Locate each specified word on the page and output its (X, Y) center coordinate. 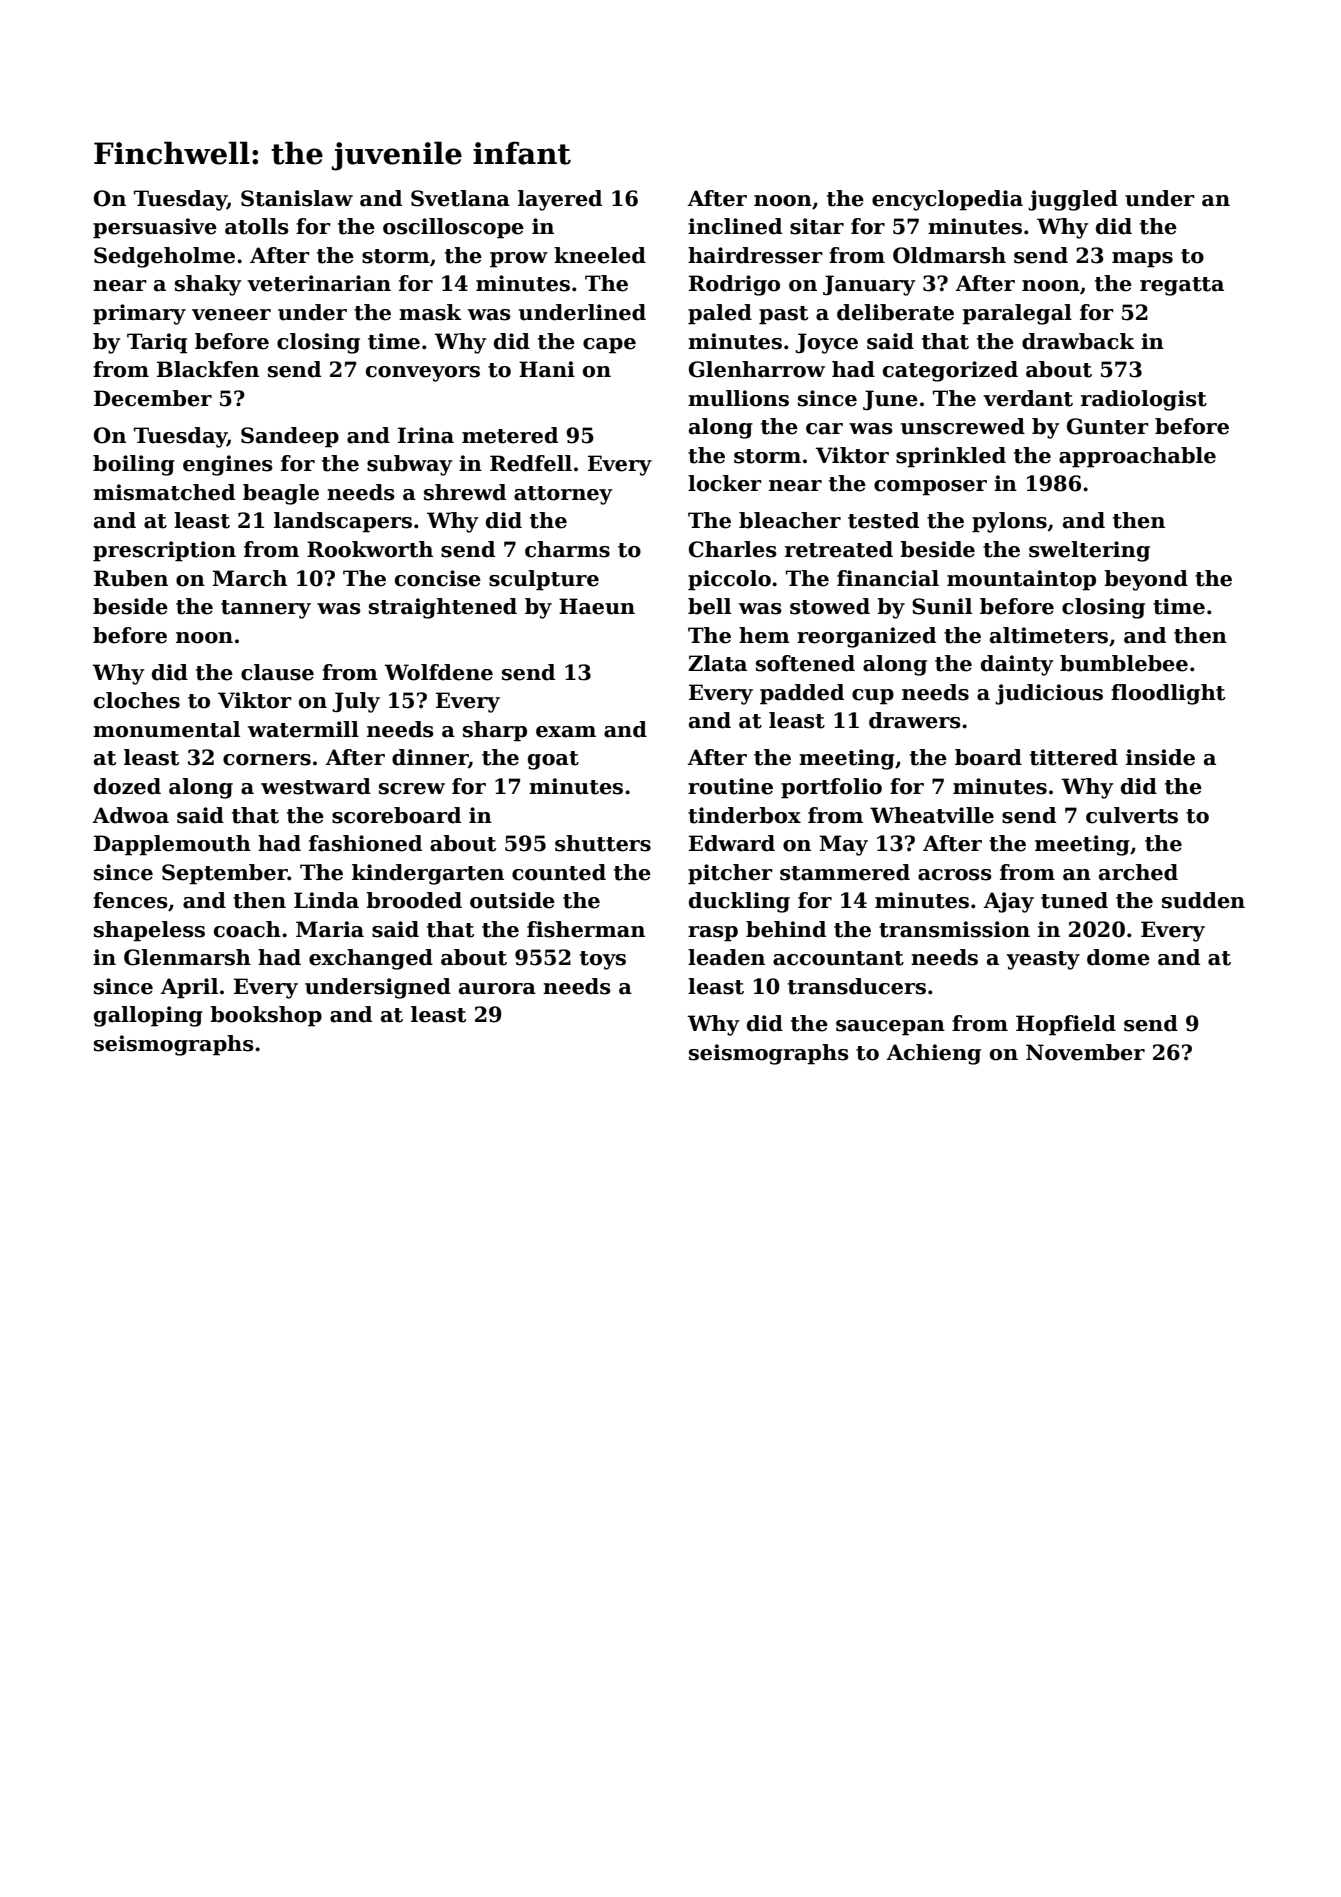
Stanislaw (297, 198)
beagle (281, 494)
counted (559, 872)
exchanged (371, 959)
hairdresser (755, 255)
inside (1160, 757)
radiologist (1144, 400)
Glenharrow (757, 369)
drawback (1078, 341)
